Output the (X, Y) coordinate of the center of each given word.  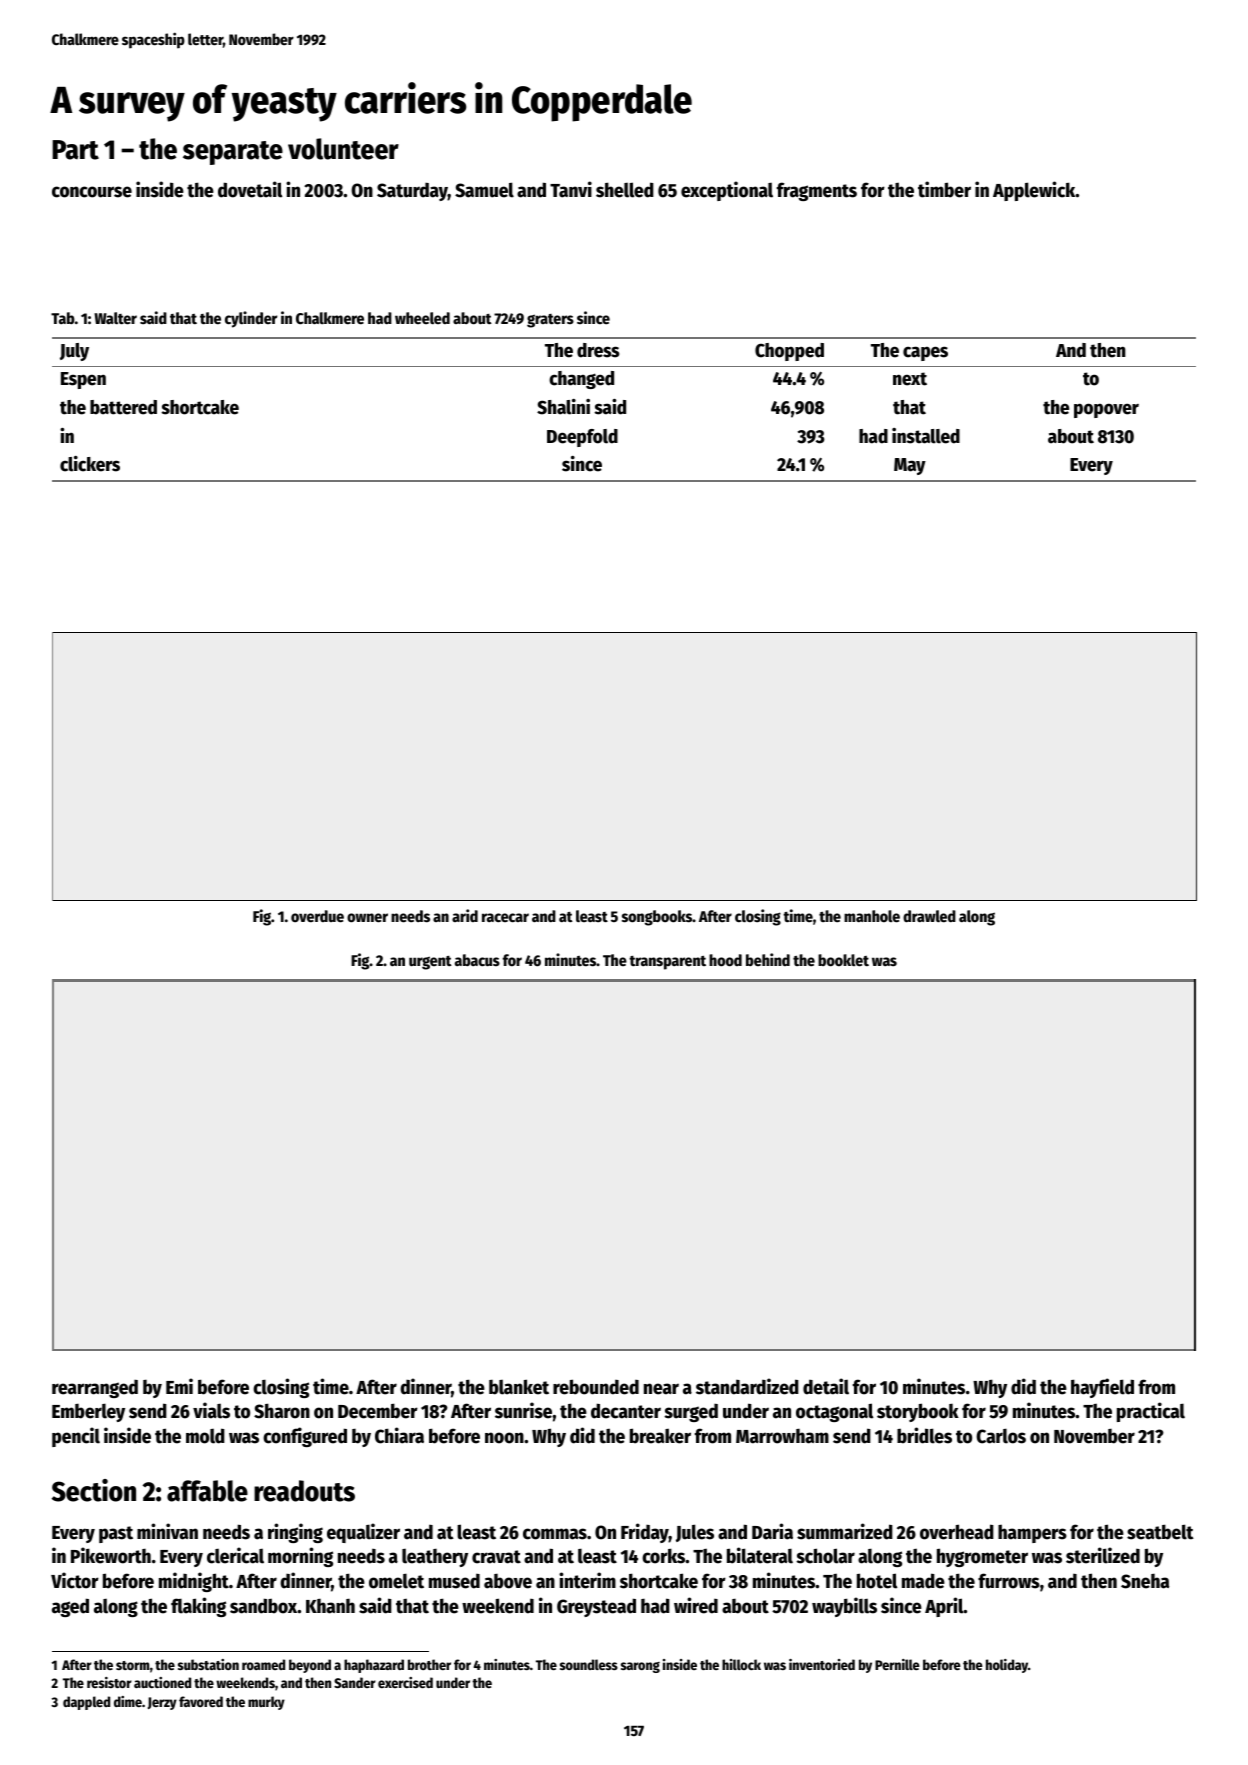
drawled (929, 916)
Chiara (399, 1435)
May (910, 466)
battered (123, 407)
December (378, 1411)
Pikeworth (111, 1555)
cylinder (251, 319)
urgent (430, 963)
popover (1106, 410)
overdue (317, 916)
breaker (660, 1436)
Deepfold (582, 438)
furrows (1009, 1581)
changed (581, 380)
